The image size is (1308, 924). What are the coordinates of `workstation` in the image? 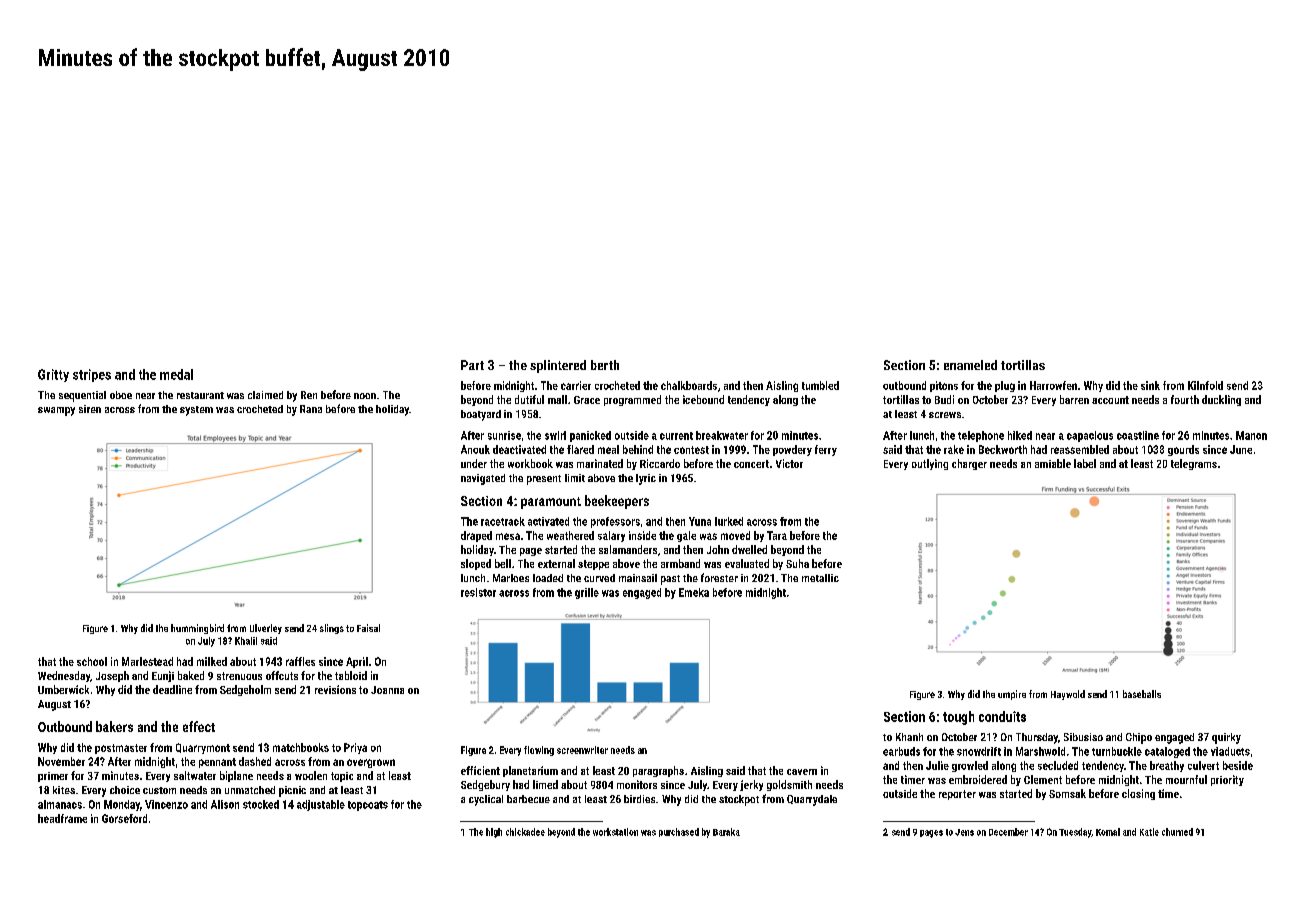 It's located at (615, 832).
